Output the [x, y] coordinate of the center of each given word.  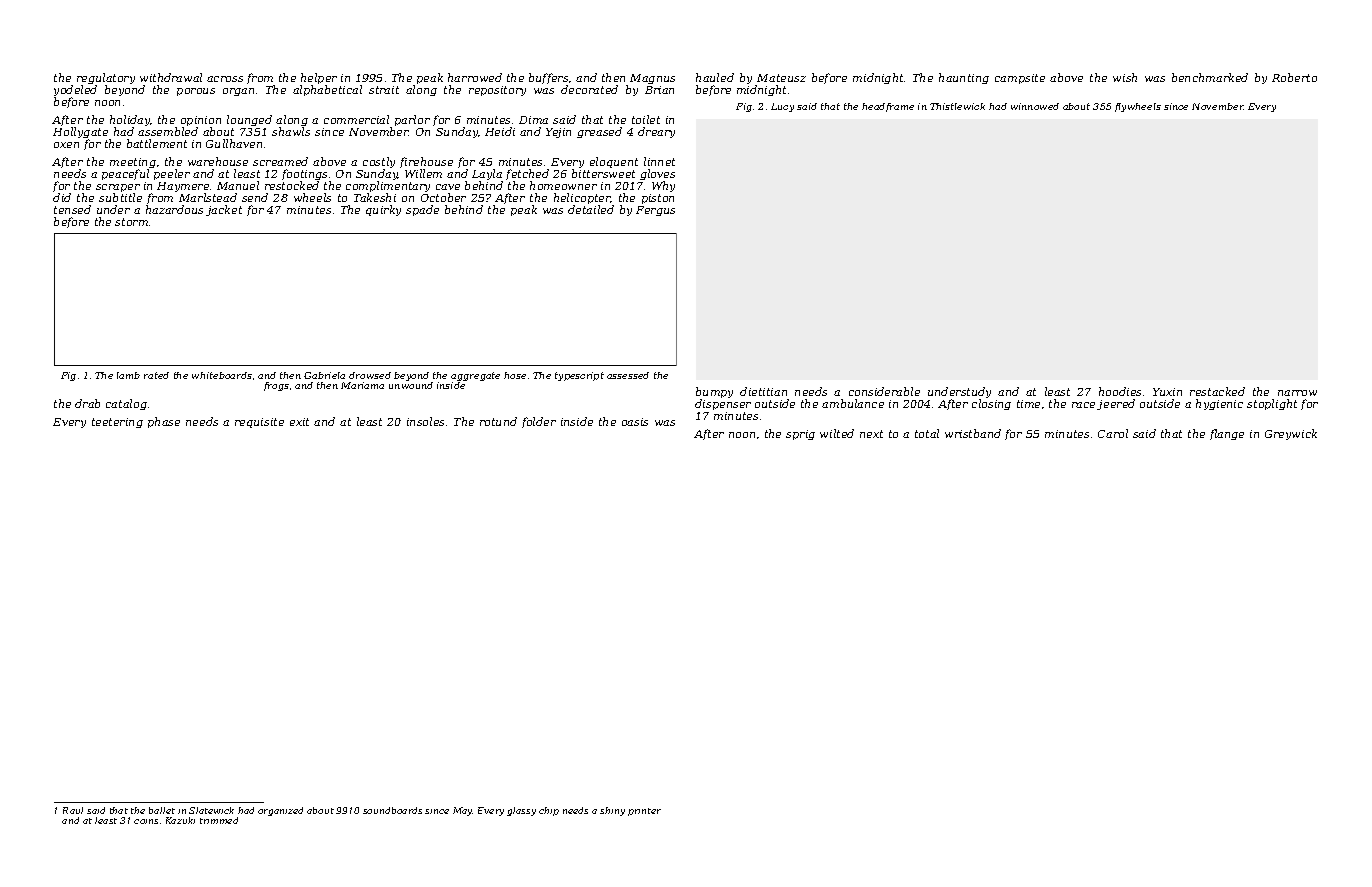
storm [131, 222]
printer [644, 812]
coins [146, 821]
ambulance [853, 403]
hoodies [1120, 391]
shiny [612, 811]
